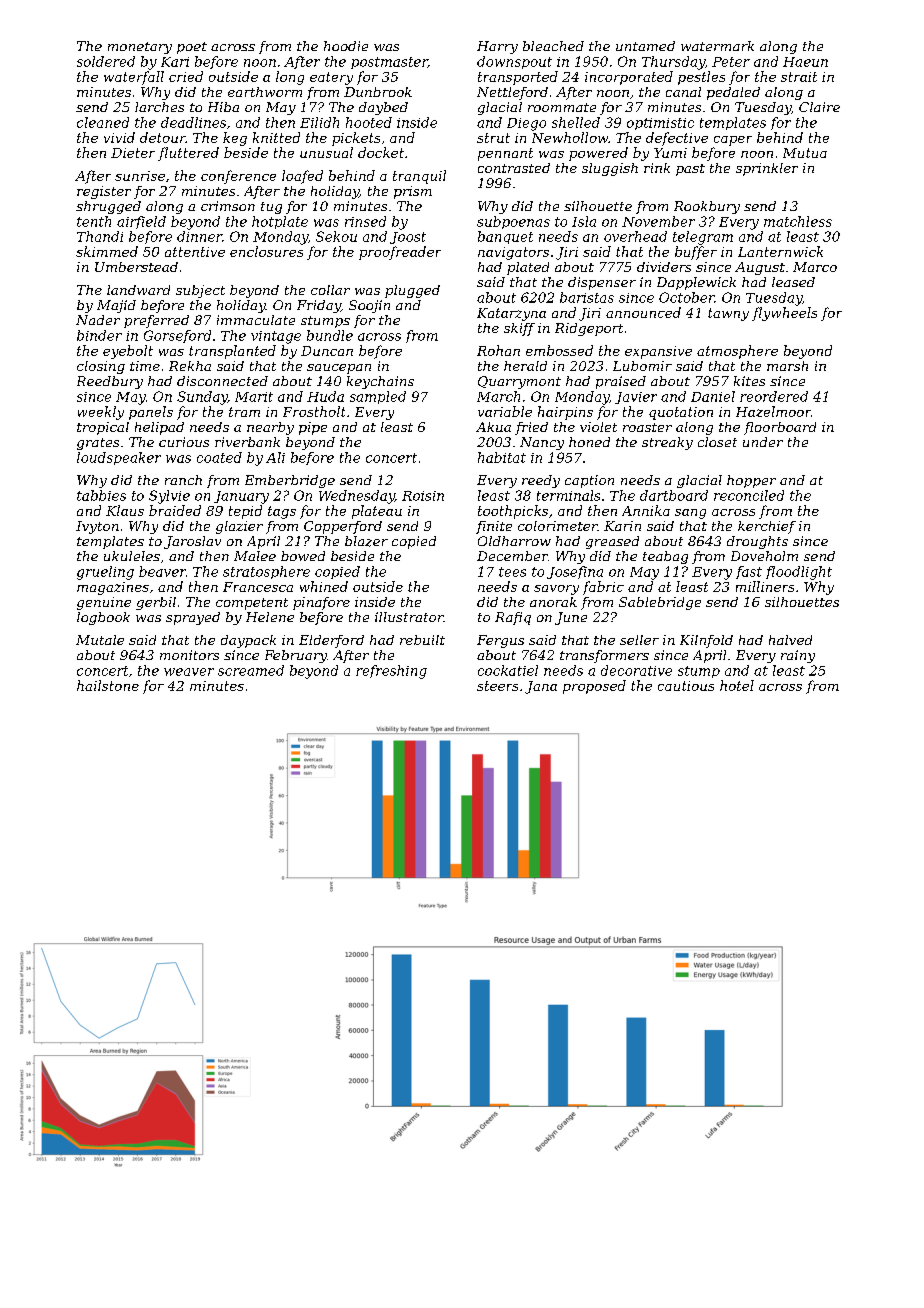 This screenshot has height=1308, width=924. What do you see at coordinates (553, 602) in the screenshot?
I see `anorak` at bounding box center [553, 602].
